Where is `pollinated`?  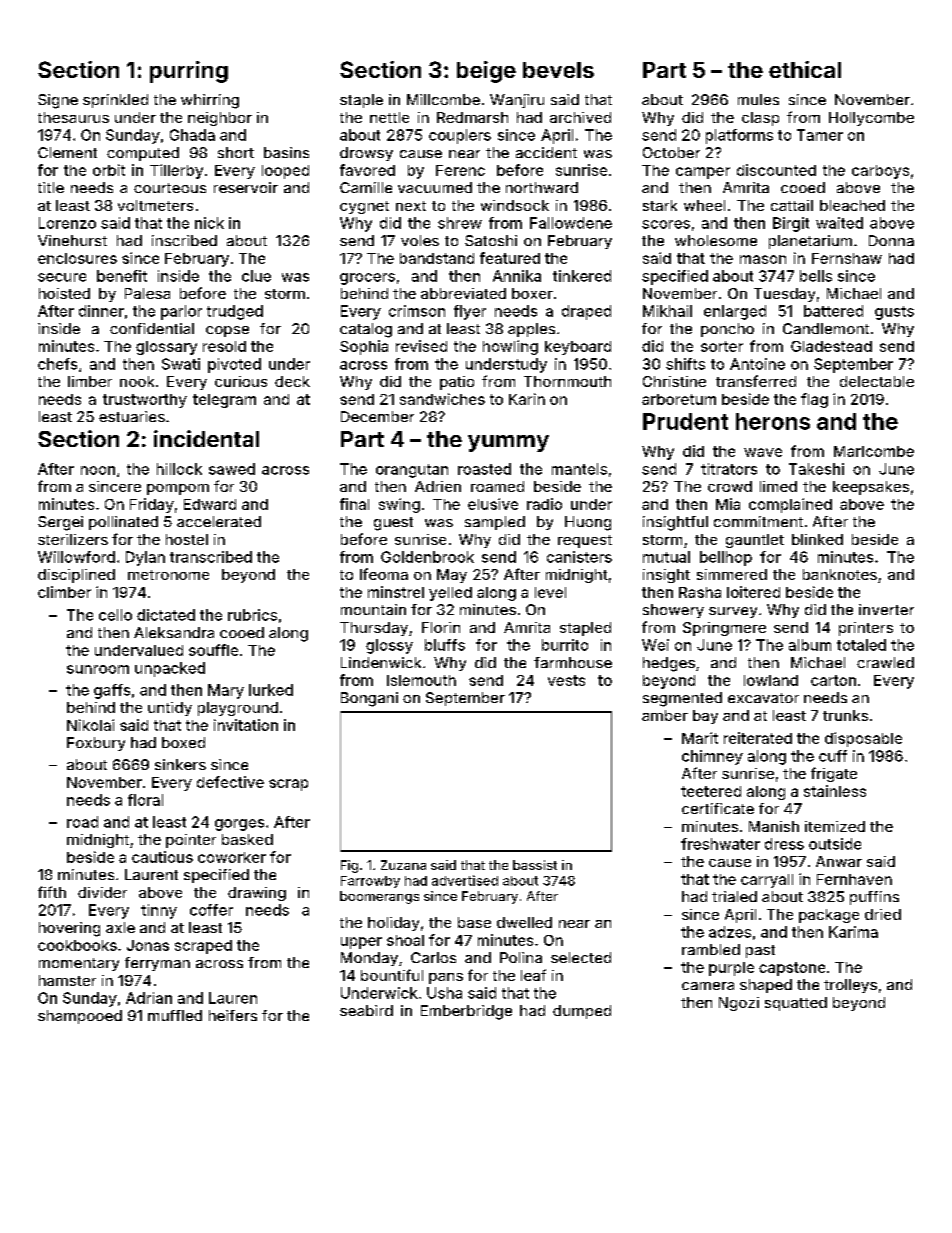
pollinated is located at coordinates (123, 523).
